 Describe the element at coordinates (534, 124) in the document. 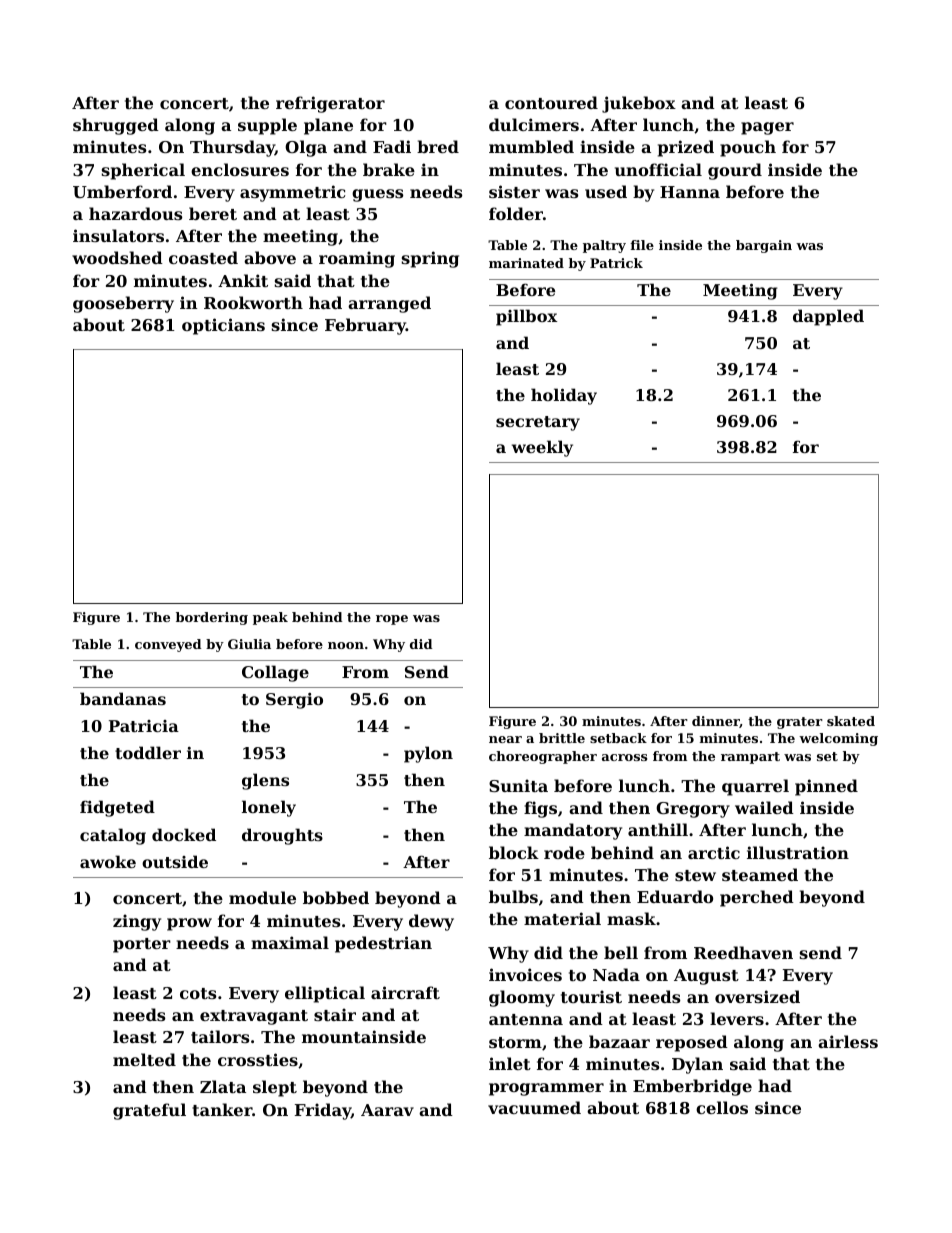

I see `dulcimers` at that location.
